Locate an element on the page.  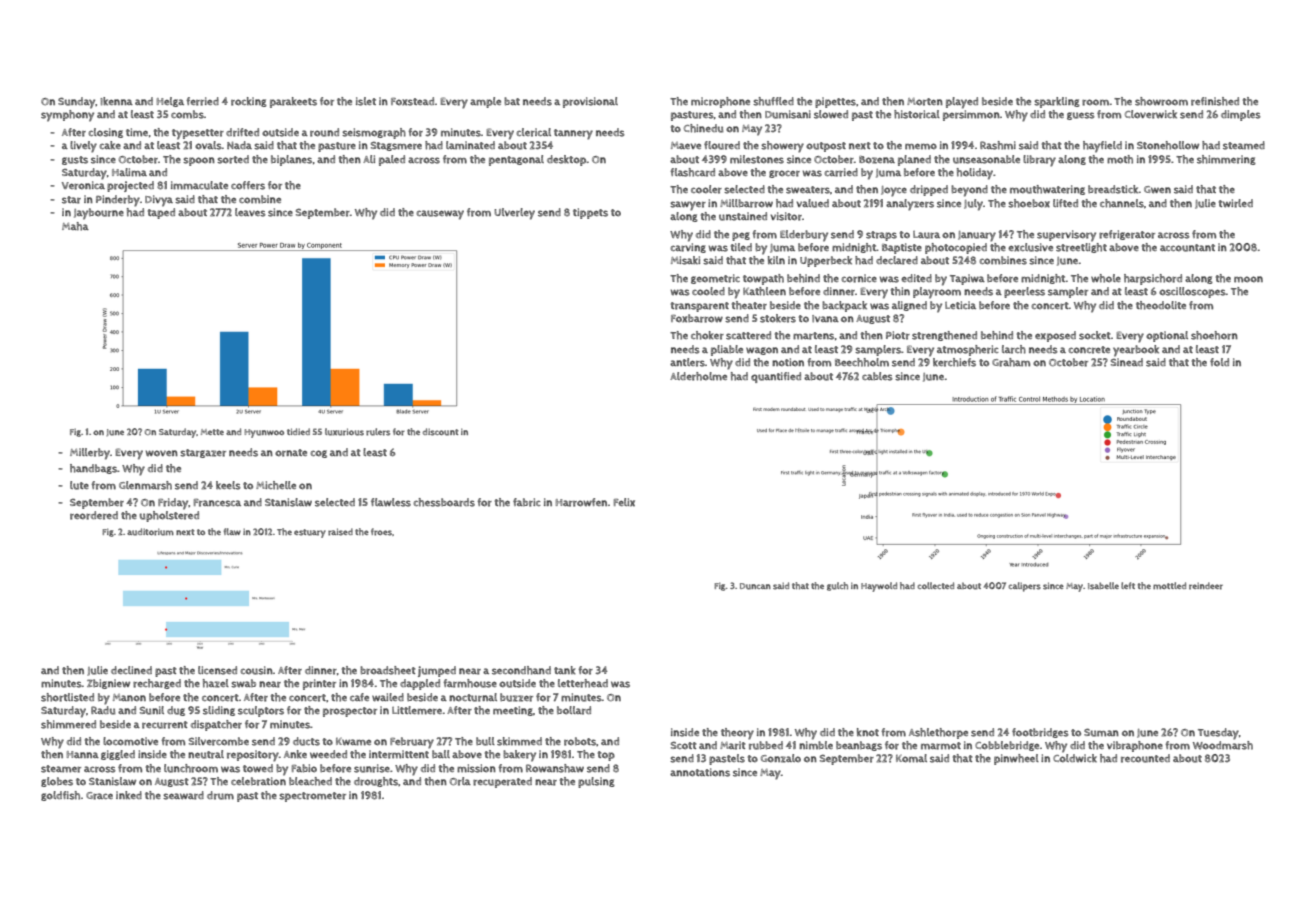
Suman is located at coordinates (1101, 732).
